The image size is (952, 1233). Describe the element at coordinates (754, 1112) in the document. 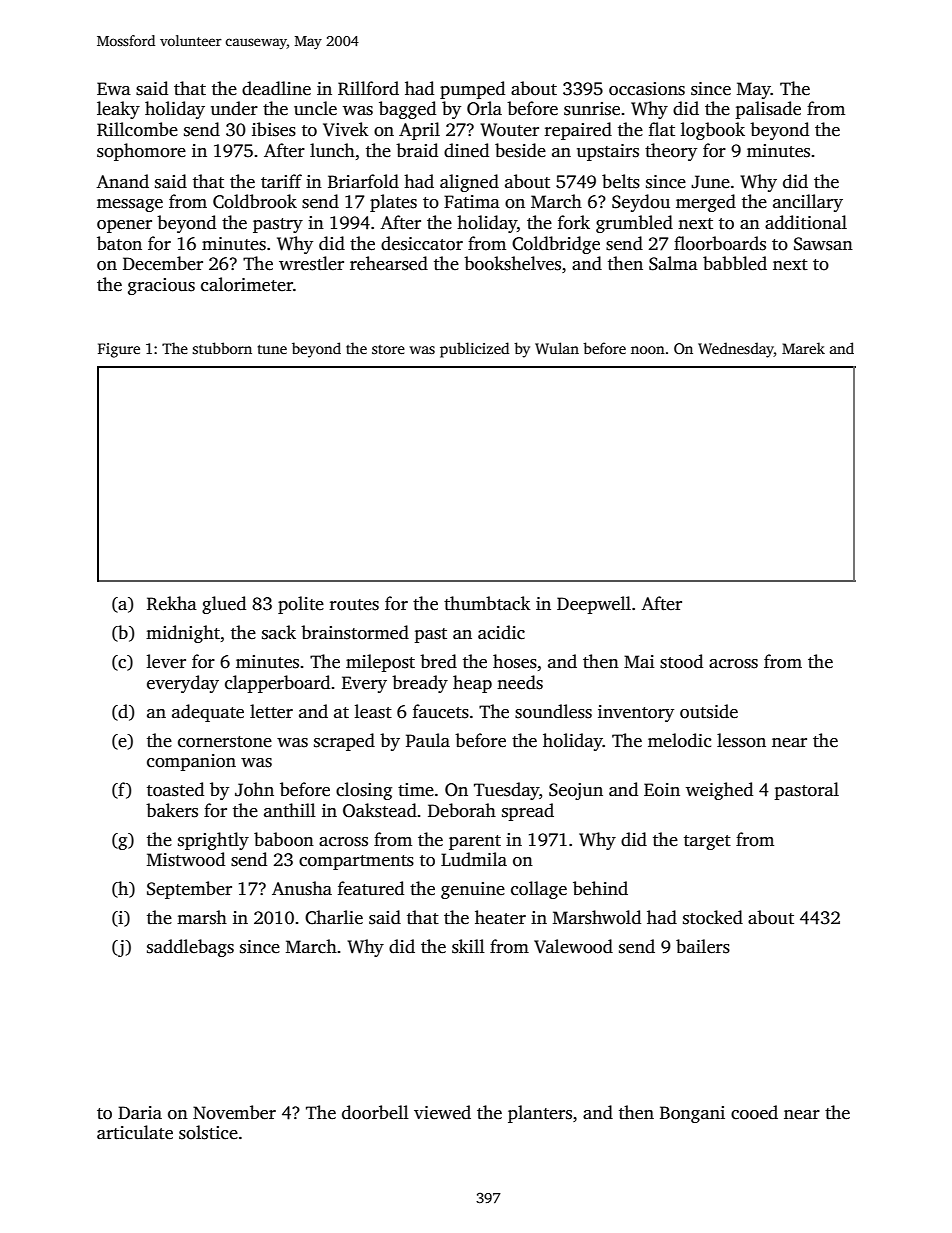

I see `cooed` at that location.
